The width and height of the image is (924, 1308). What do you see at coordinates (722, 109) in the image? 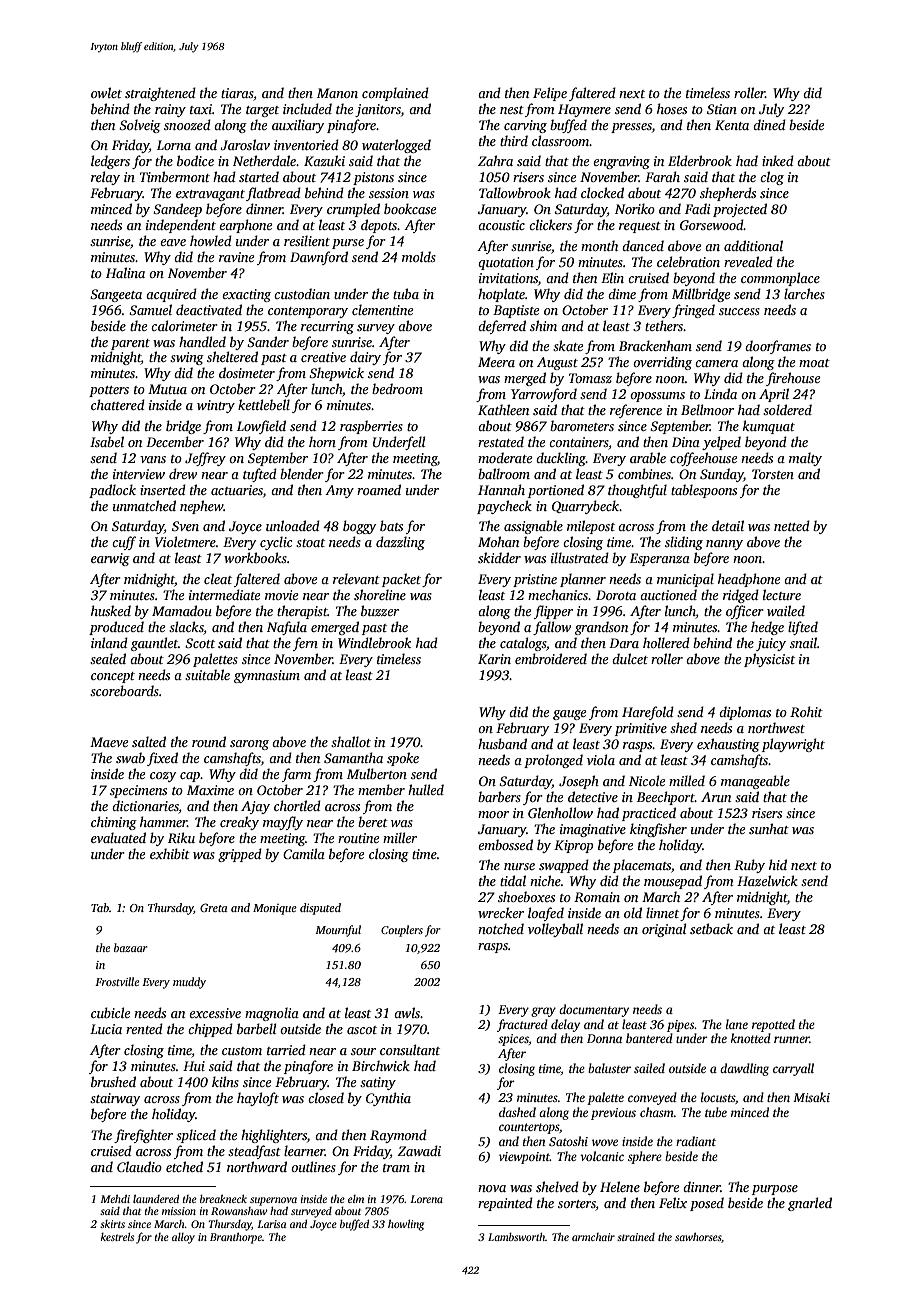
I see `Stian` at bounding box center [722, 109].
